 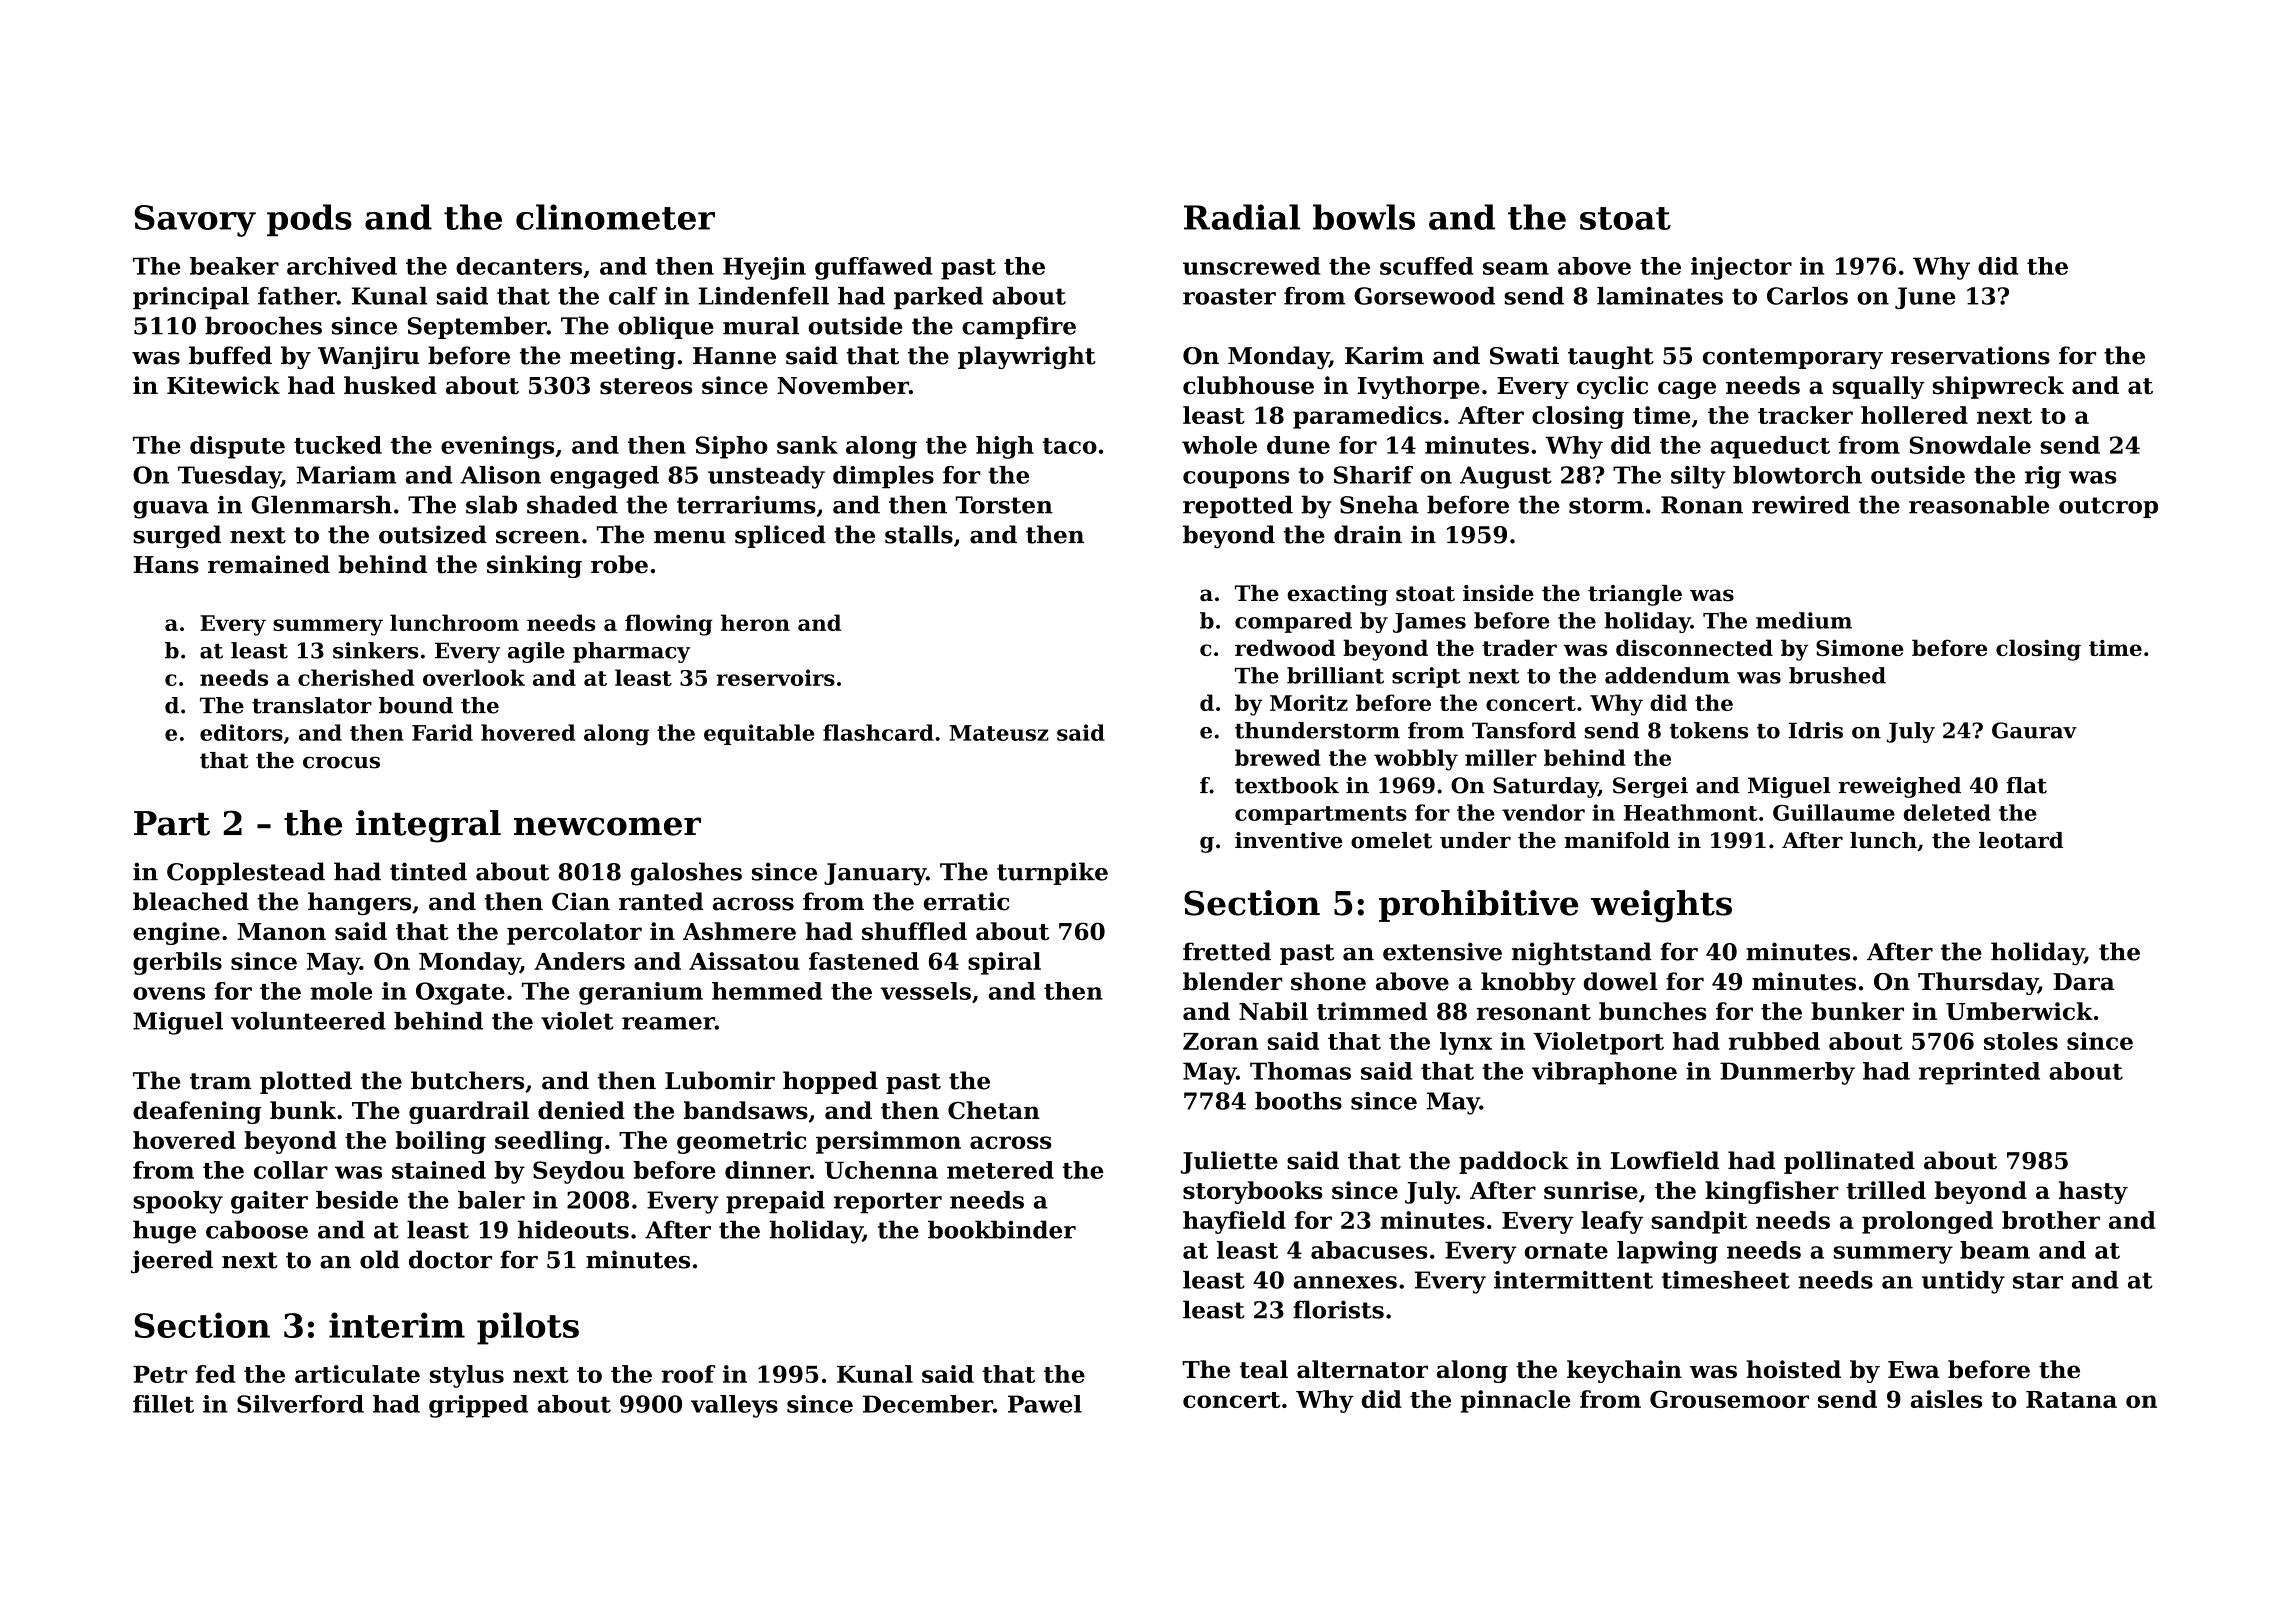 What do you see at coordinates (1337, 595) in the document?
I see `exacting` at bounding box center [1337, 595].
